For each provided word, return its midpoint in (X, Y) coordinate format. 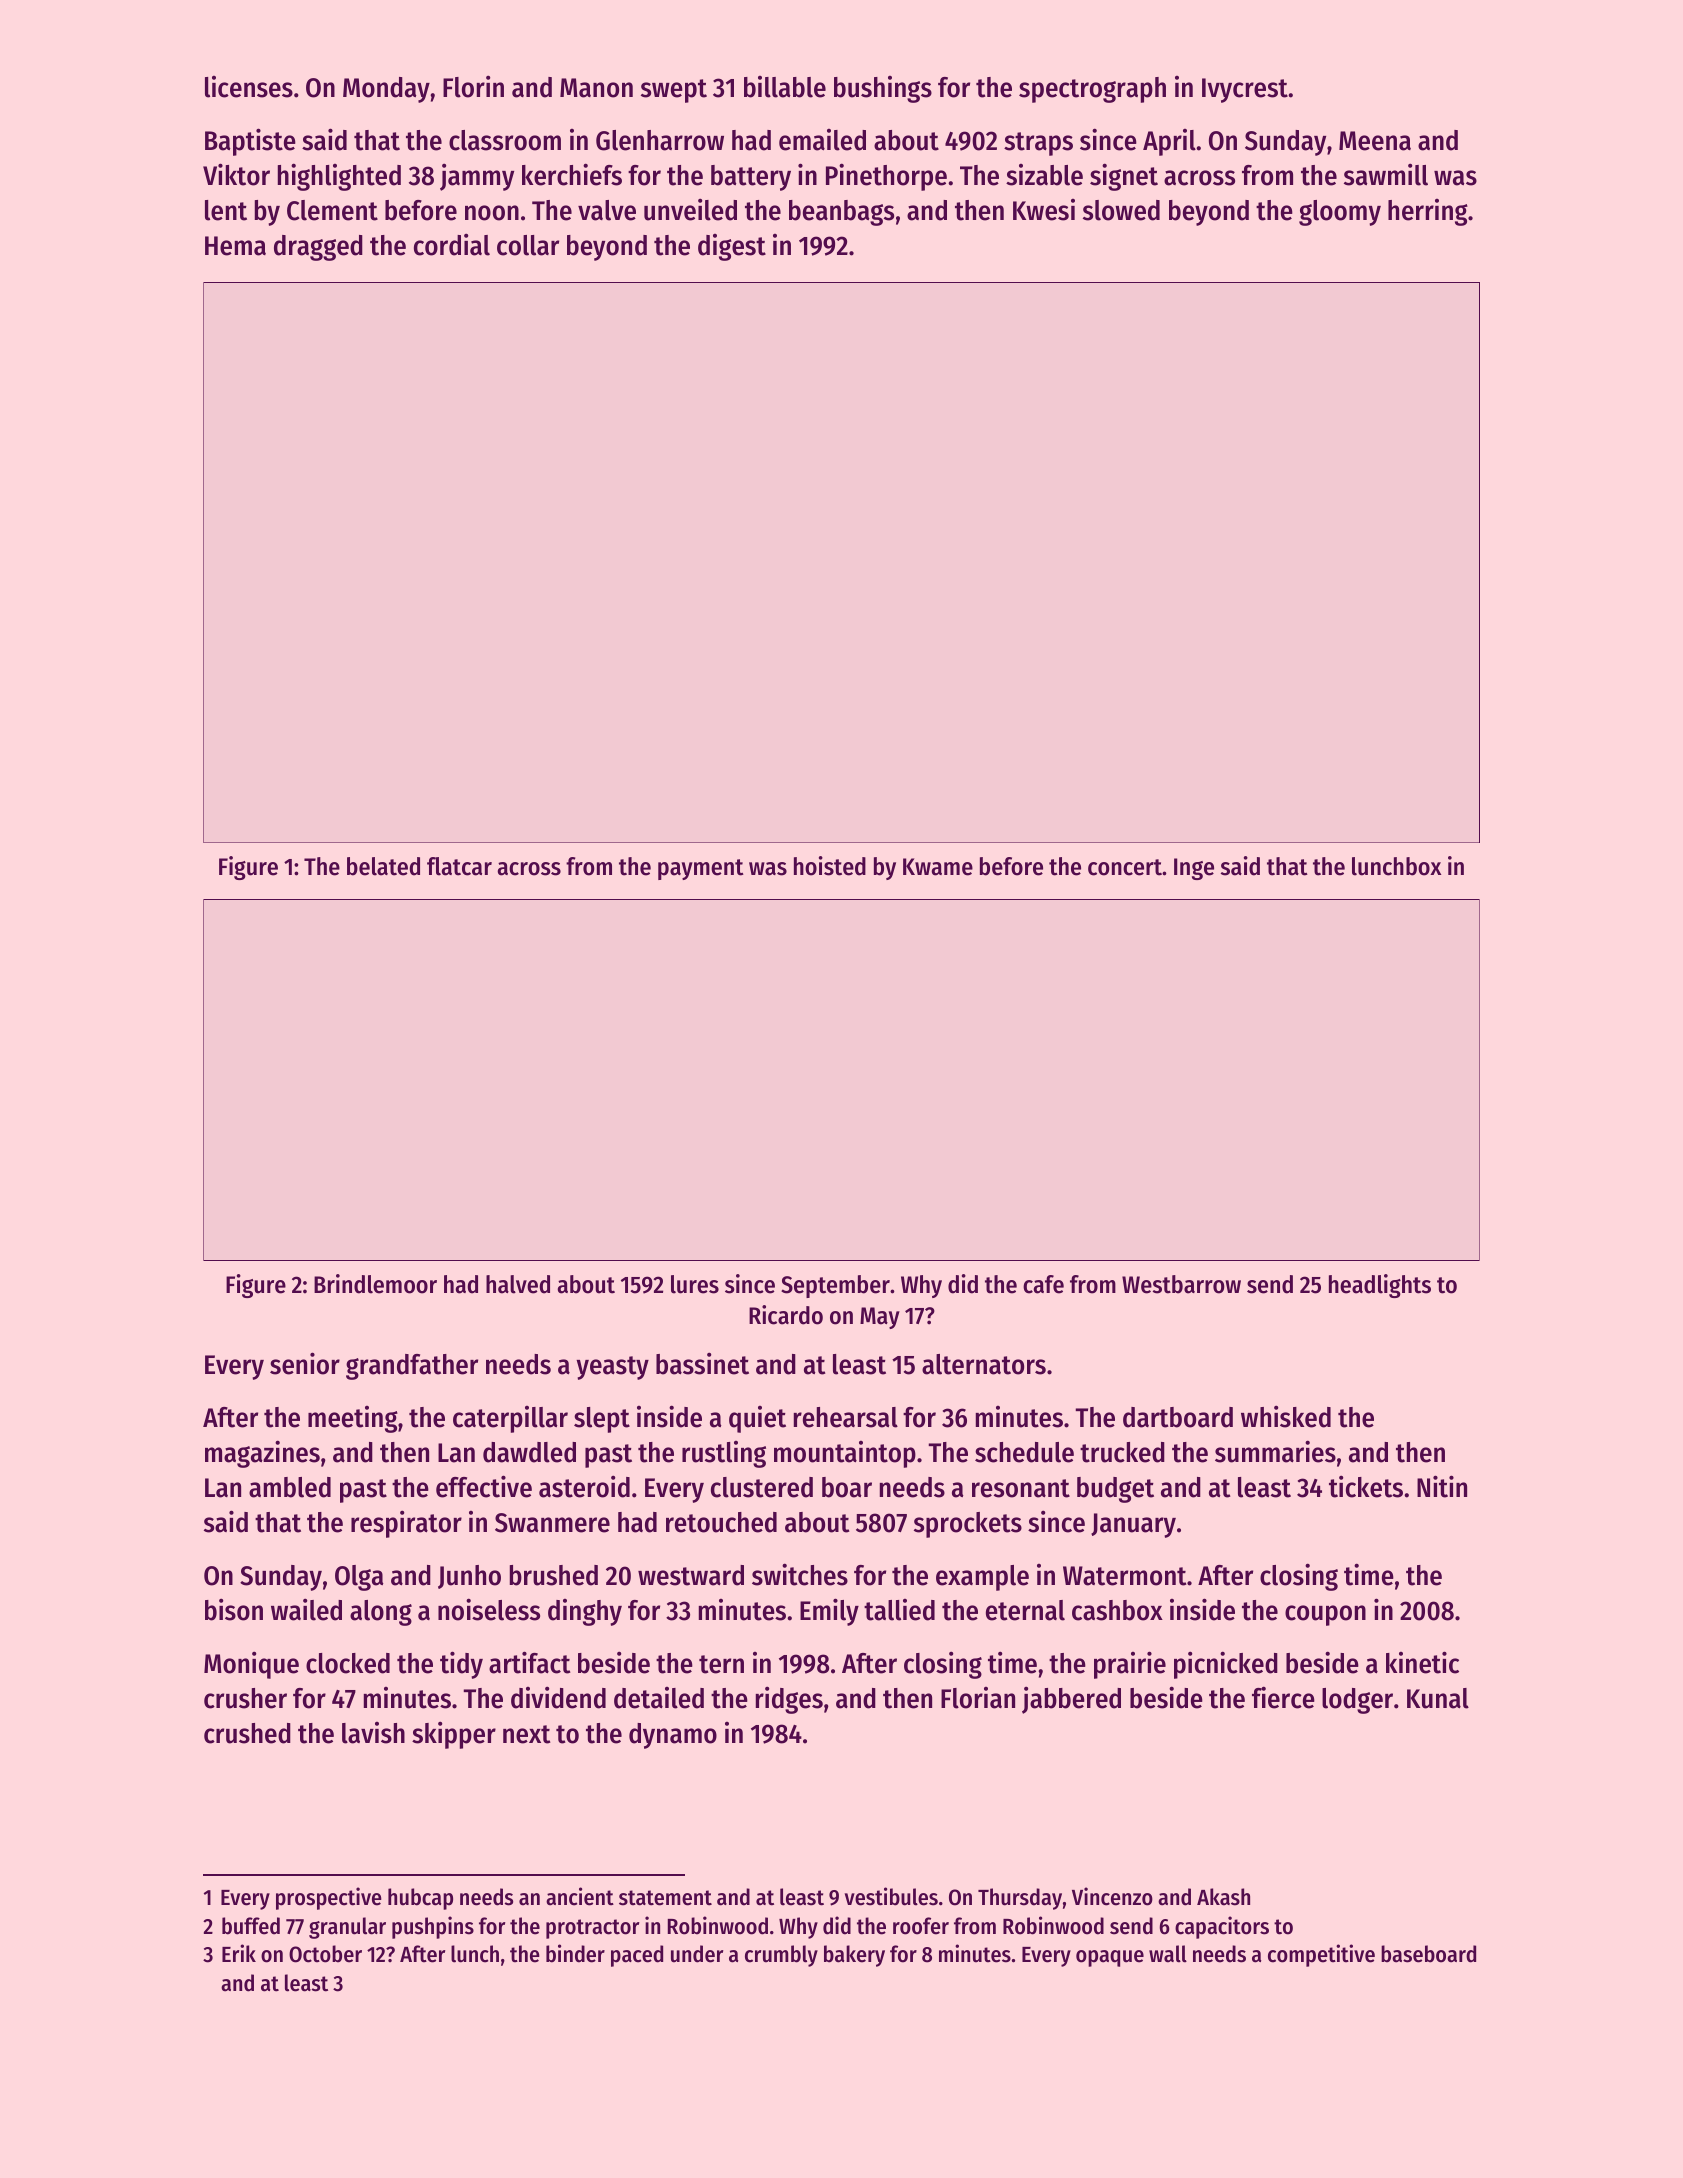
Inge (1194, 869)
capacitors (1222, 1927)
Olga (359, 1578)
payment (701, 869)
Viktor (236, 174)
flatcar (459, 866)
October (325, 1954)
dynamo (673, 1736)
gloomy (1340, 213)
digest (732, 247)
